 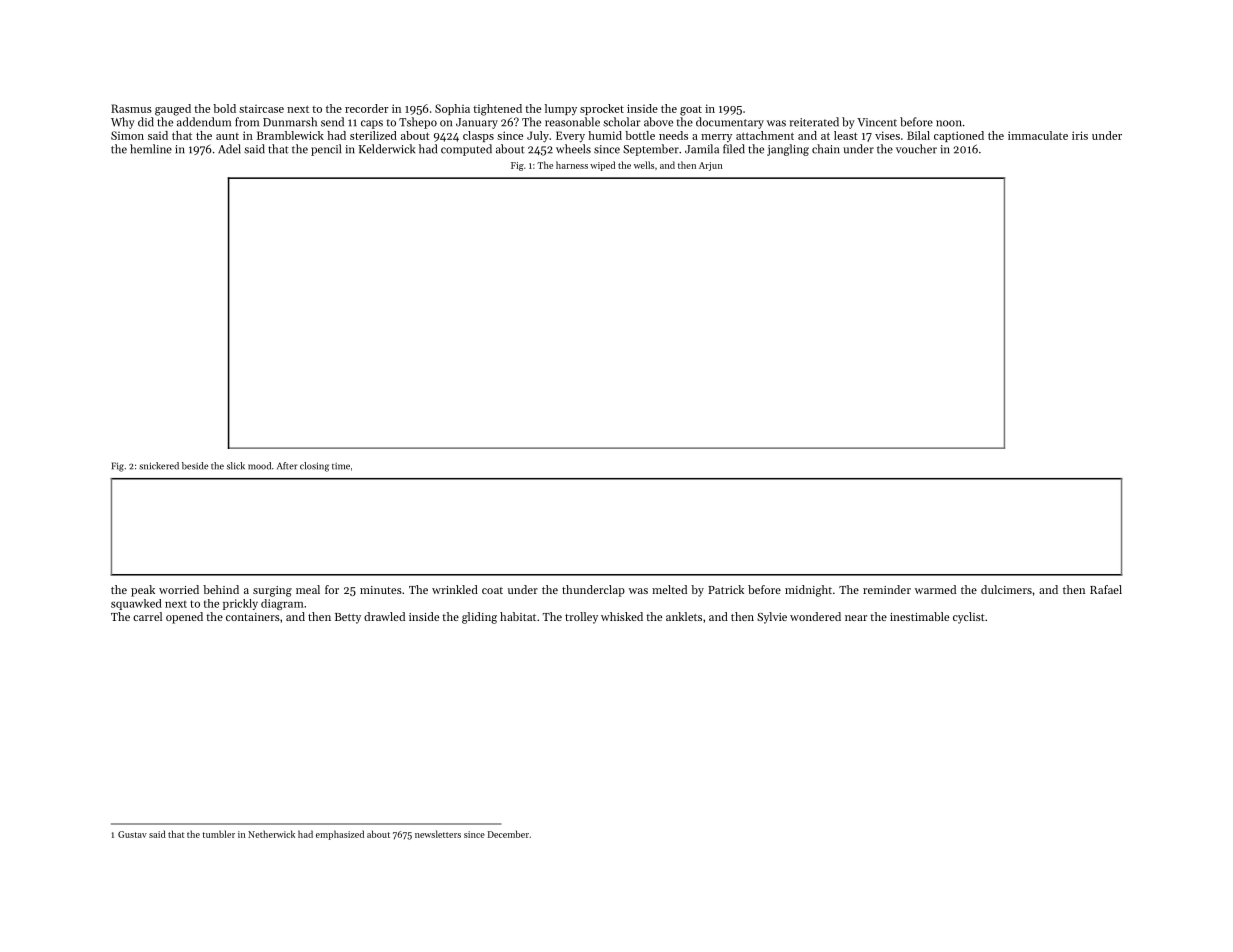 I want to click on dulcimers, so click(x=1006, y=589).
